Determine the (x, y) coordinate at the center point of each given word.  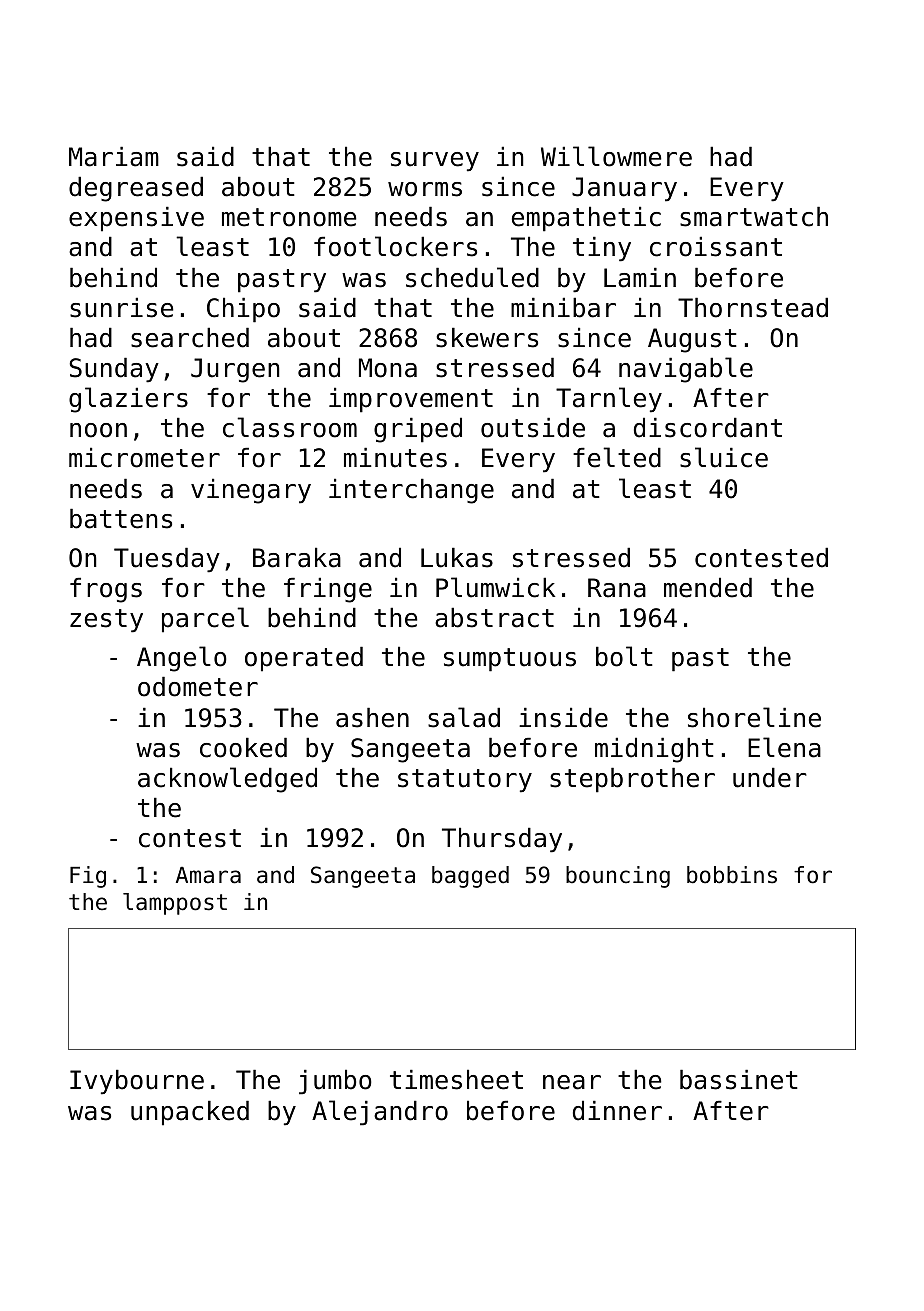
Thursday (502, 840)
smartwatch (754, 216)
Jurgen (235, 370)
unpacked (190, 1113)
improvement (411, 400)
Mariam (114, 156)
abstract (494, 617)
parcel (205, 620)
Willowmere (616, 156)
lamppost (175, 904)
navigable (686, 370)
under (770, 777)
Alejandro (380, 1113)
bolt (624, 656)
